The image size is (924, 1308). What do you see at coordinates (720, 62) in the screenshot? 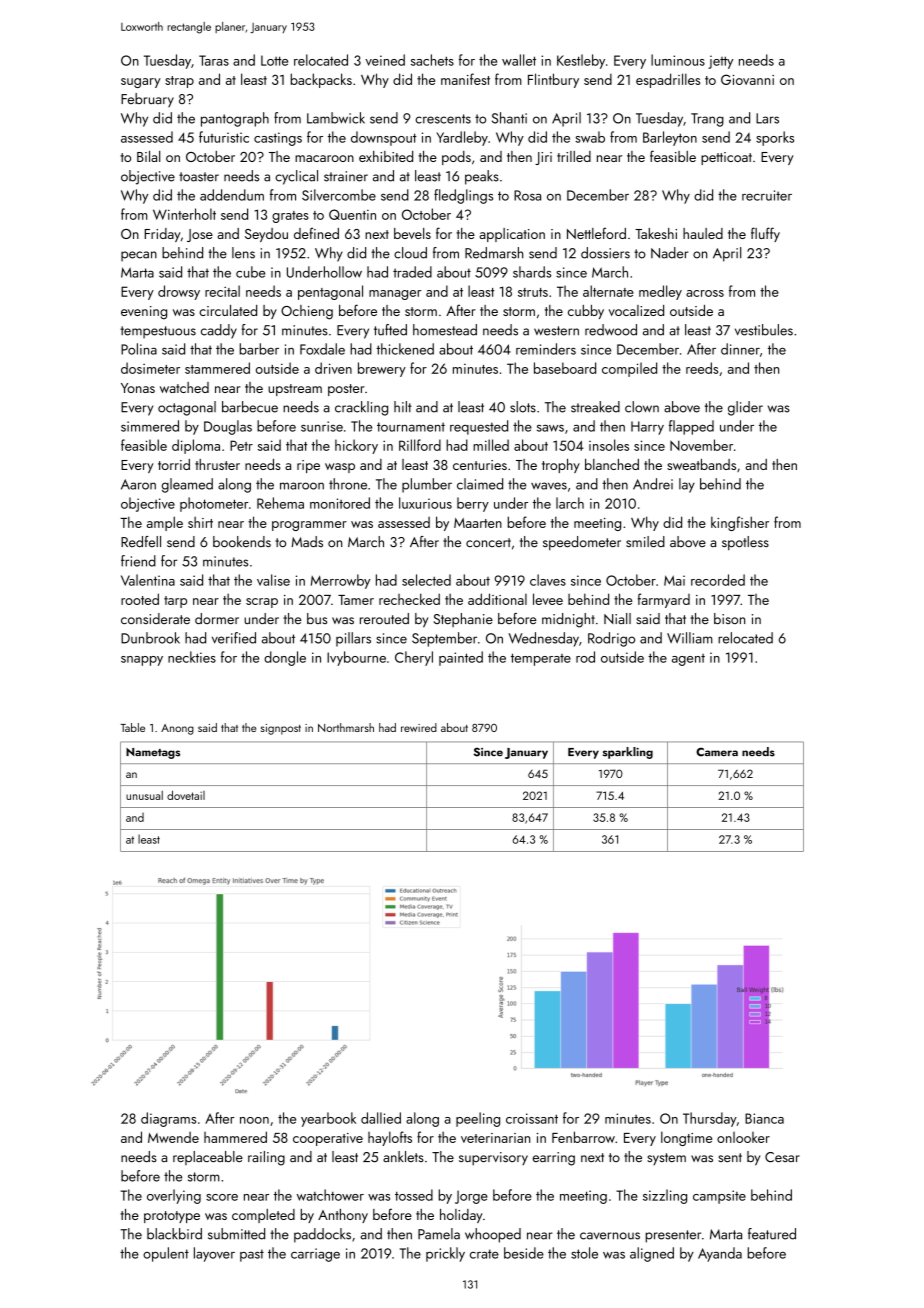
I see `jetty` at bounding box center [720, 62].
